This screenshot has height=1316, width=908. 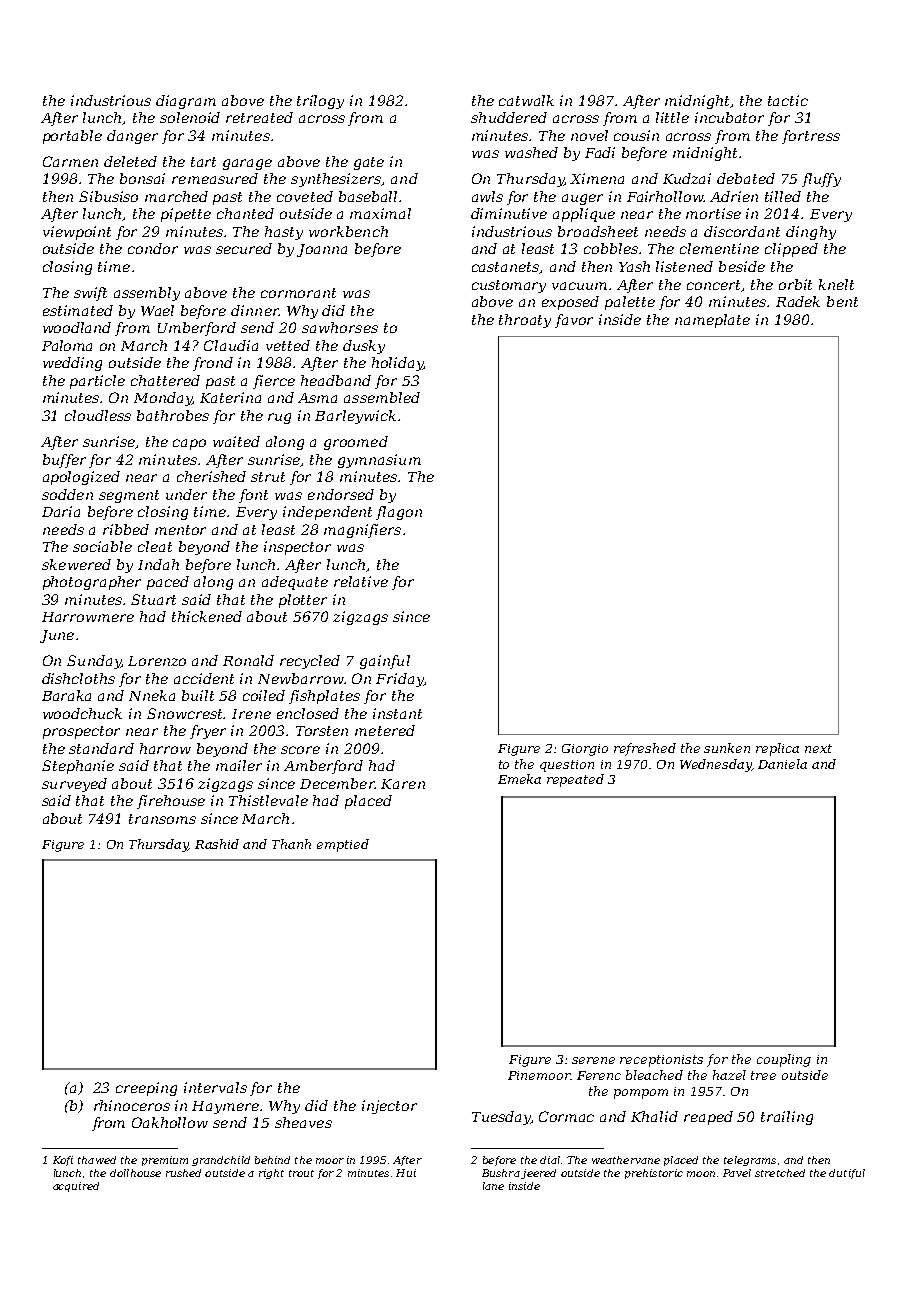 What do you see at coordinates (90, 294) in the screenshot?
I see `swift` at bounding box center [90, 294].
